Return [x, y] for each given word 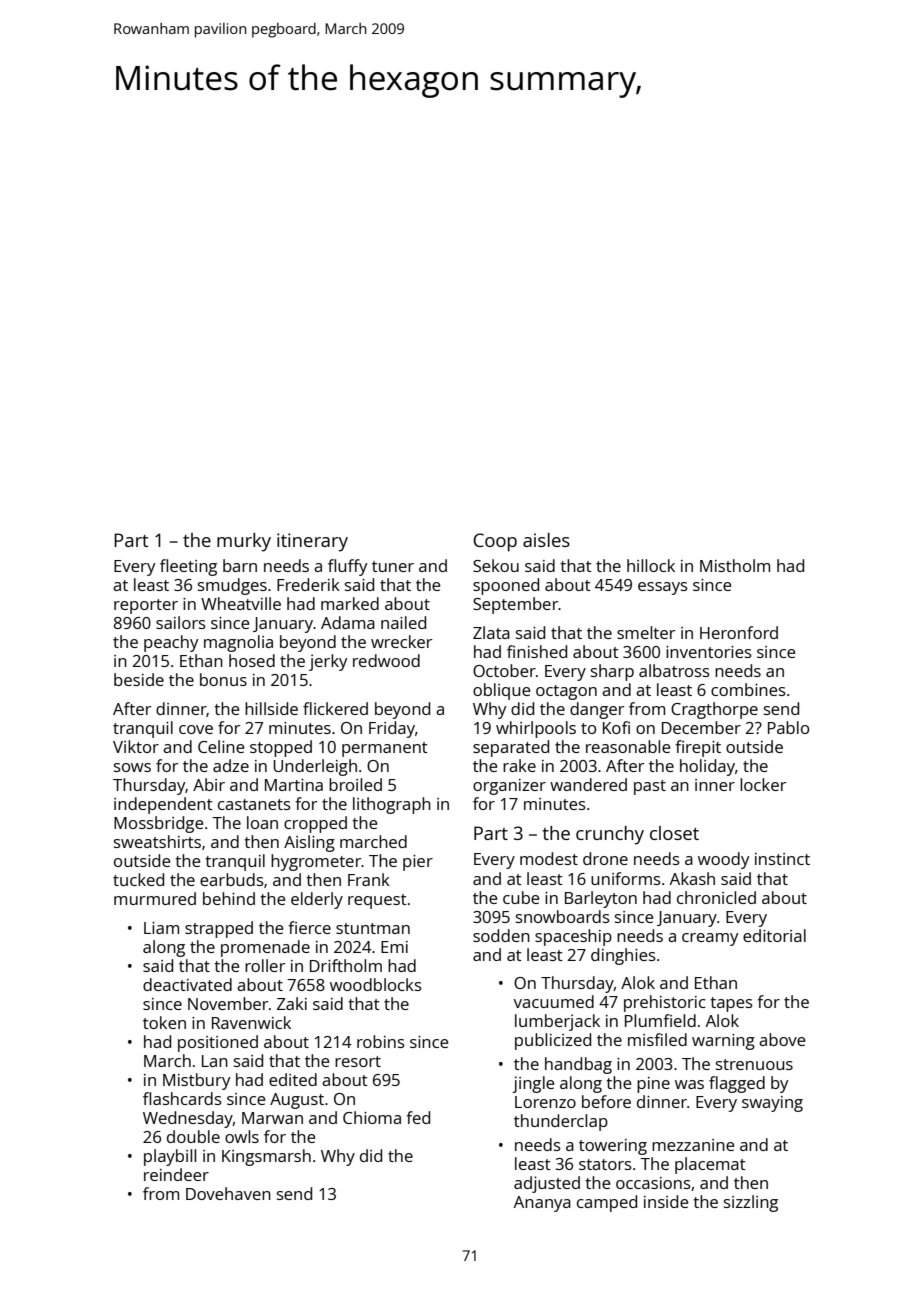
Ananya [542, 1204]
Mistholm [735, 565]
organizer [509, 787]
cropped [315, 824]
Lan [215, 1061]
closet [674, 833]
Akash [692, 878]
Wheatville [241, 603]
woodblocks [376, 984]
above [782, 1039]
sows [132, 767]
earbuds [232, 879]
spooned [506, 586]
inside [666, 1201]
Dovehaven [228, 1193]
